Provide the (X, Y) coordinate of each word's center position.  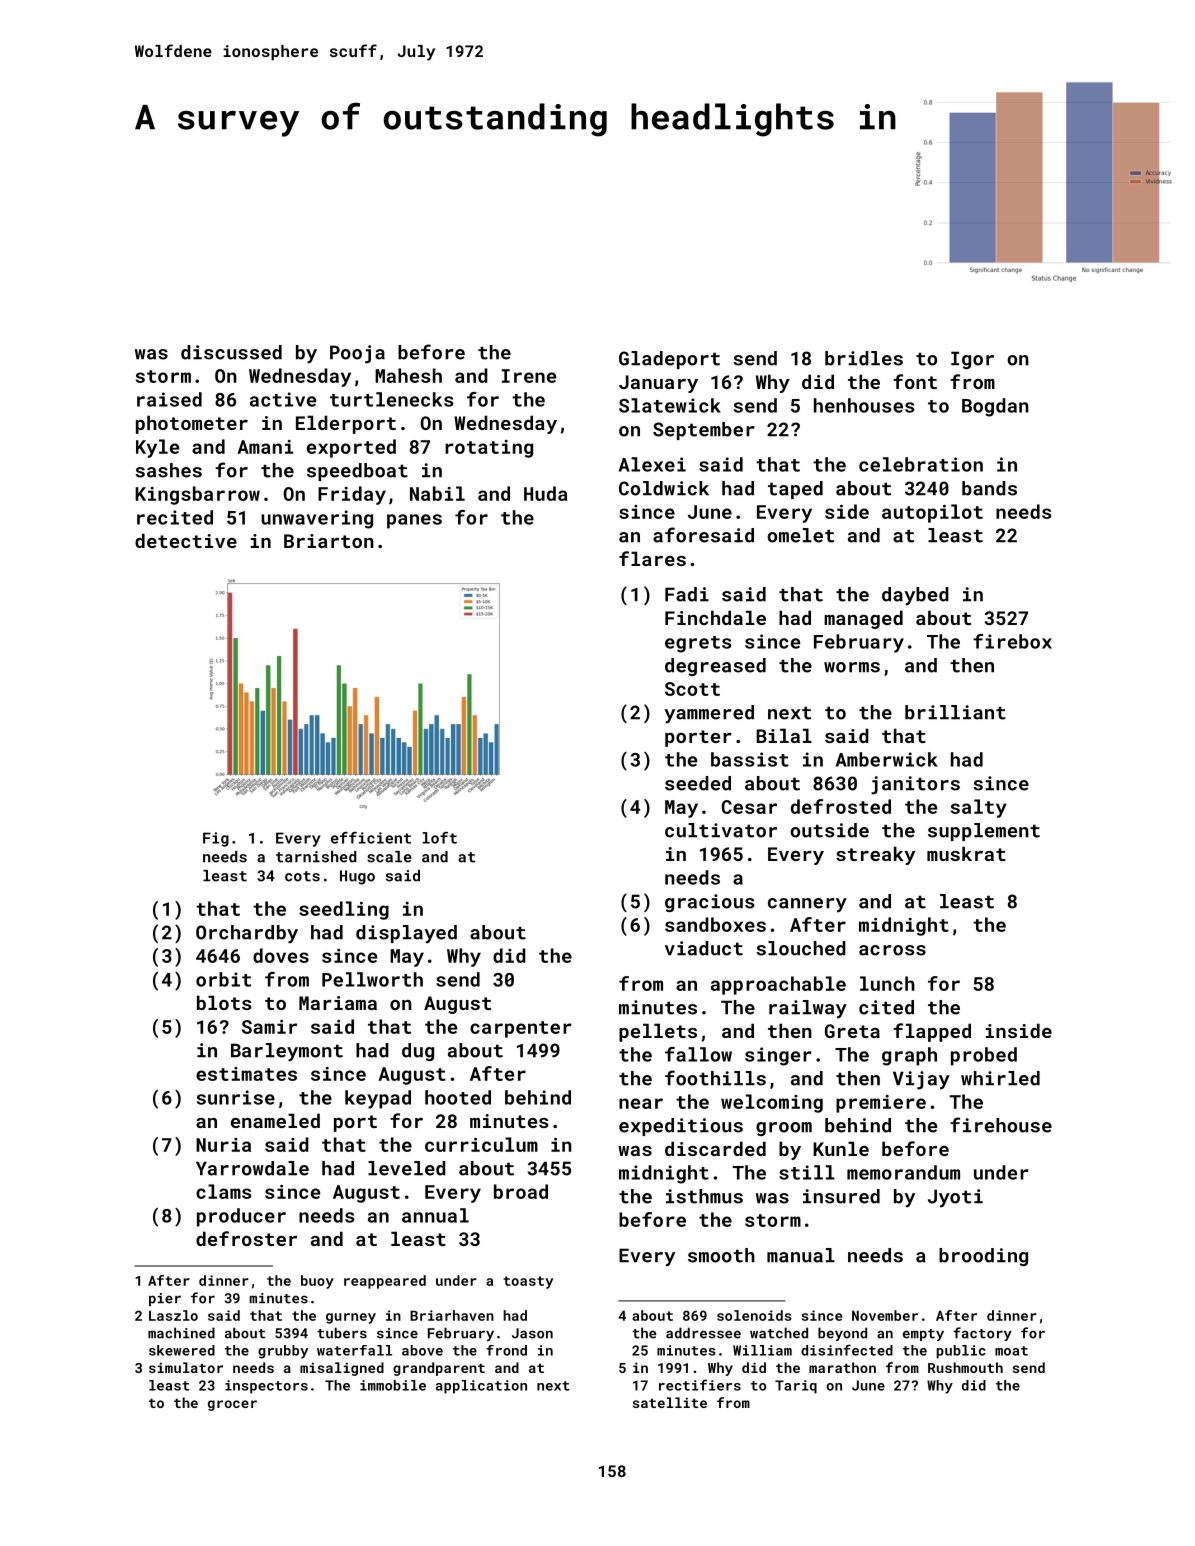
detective (186, 540)
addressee (703, 1333)
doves (281, 955)
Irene (529, 376)
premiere (881, 1104)
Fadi (687, 594)
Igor (972, 360)
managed (863, 619)
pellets (658, 1032)
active (283, 399)
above (422, 1350)
